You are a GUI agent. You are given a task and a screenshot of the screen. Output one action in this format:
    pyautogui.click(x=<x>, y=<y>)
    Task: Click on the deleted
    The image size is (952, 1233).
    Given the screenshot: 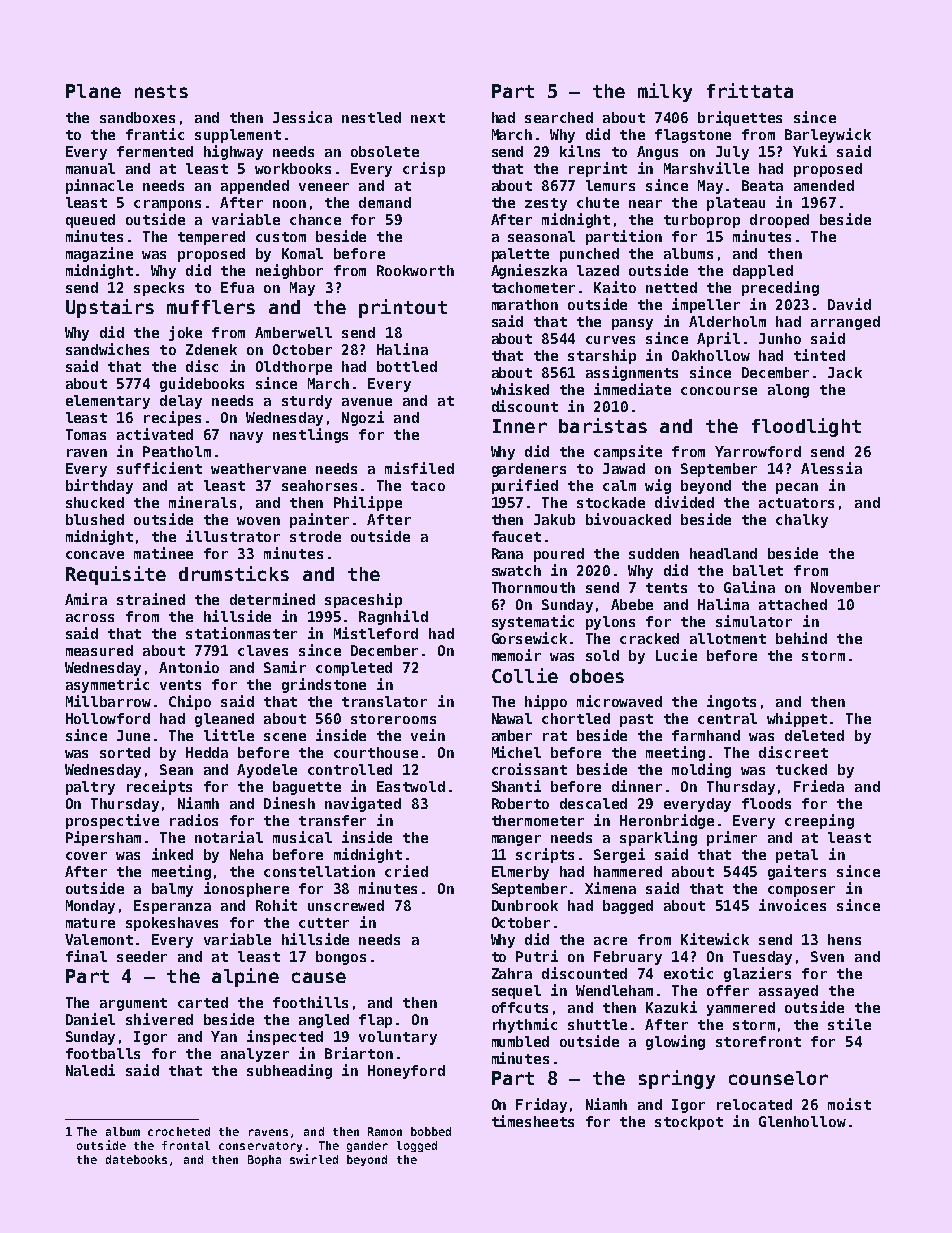 What is the action you would take?
    pyautogui.click(x=814, y=735)
